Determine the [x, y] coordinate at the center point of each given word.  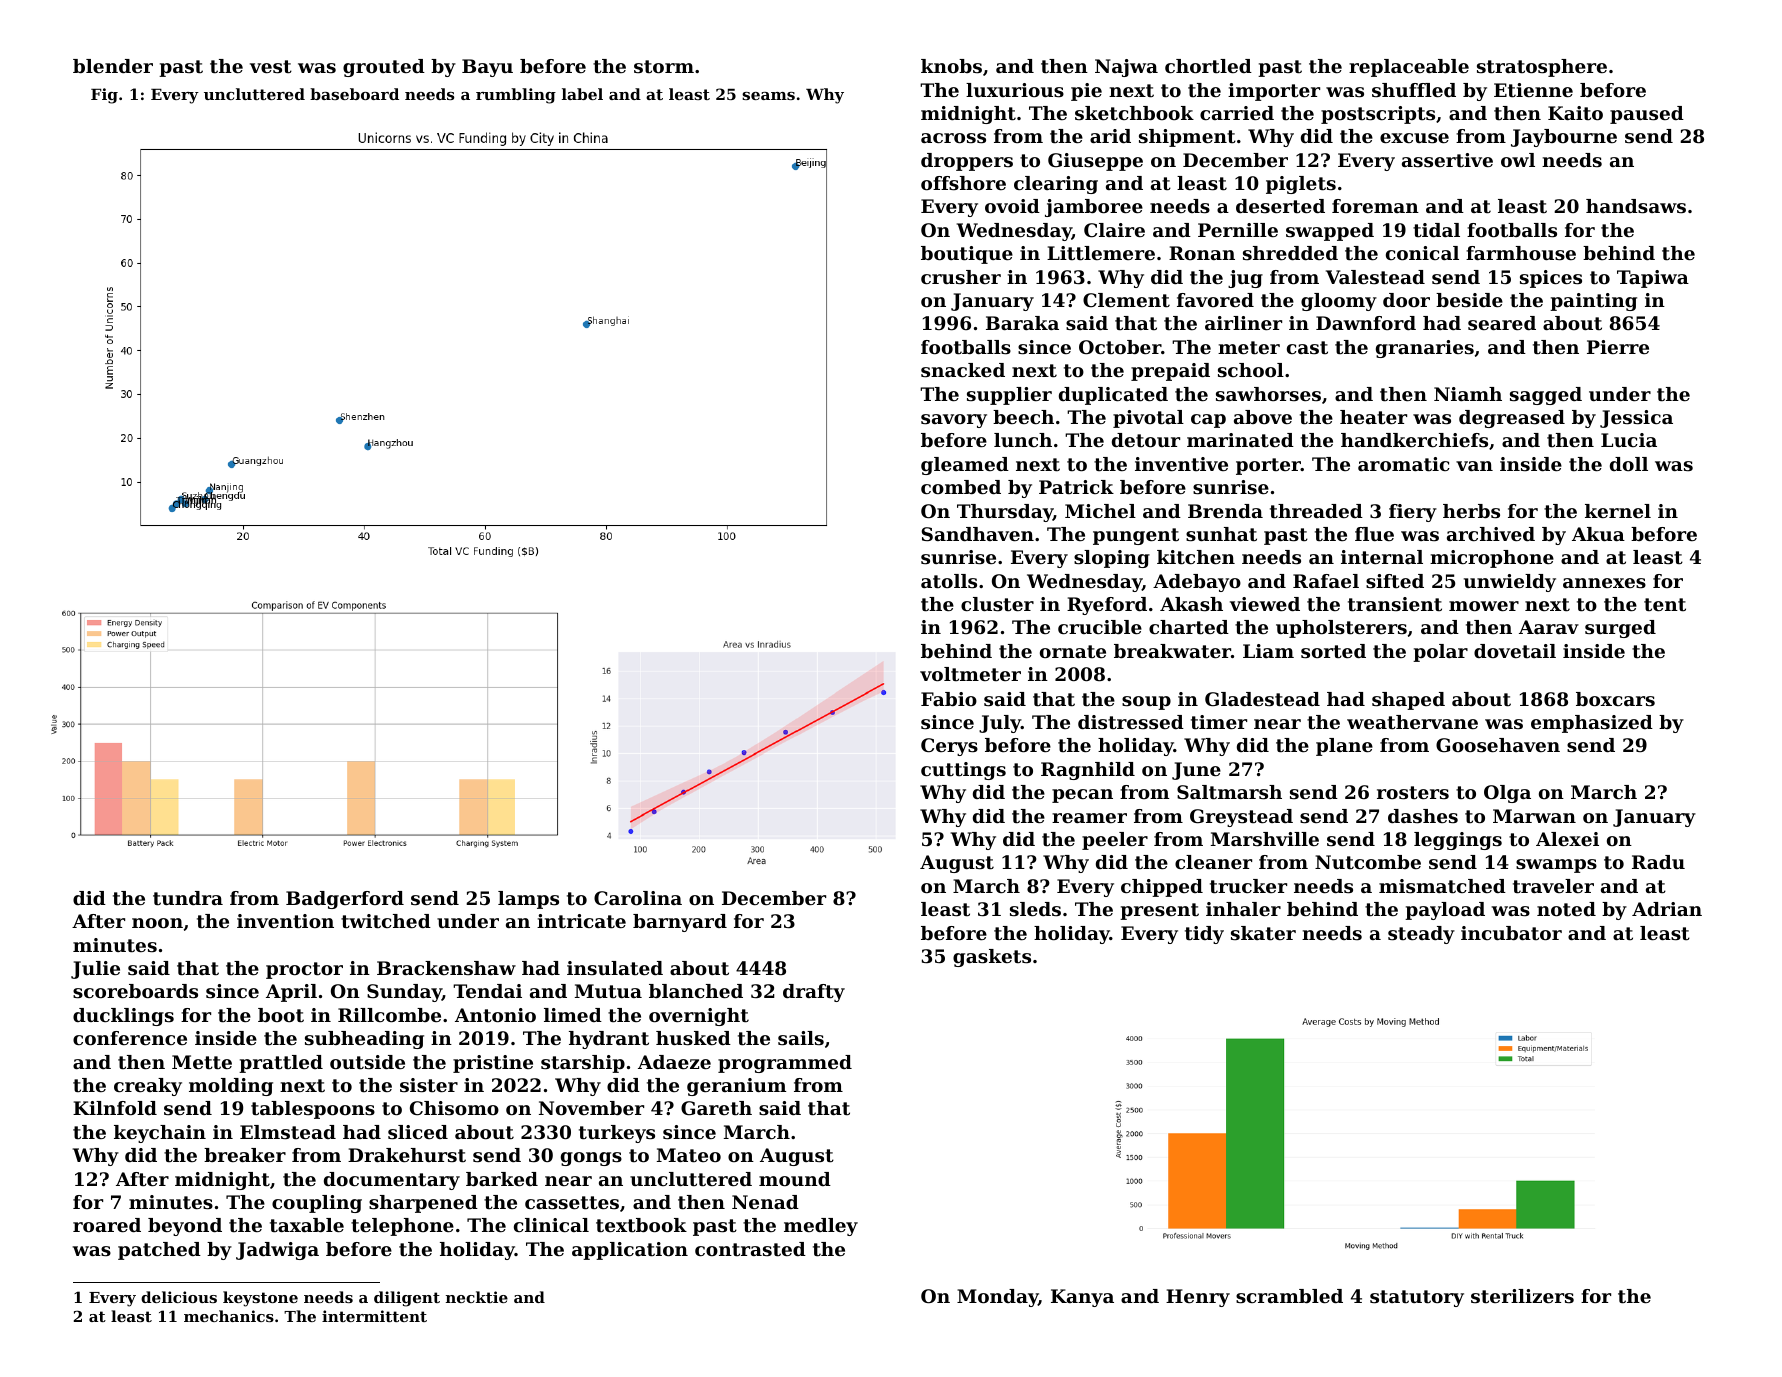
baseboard [354, 94]
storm [664, 67]
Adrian [1667, 909]
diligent [407, 1299]
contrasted [750, 1249]
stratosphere [1542, 68]
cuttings [963, 771]
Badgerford [345, 900]
